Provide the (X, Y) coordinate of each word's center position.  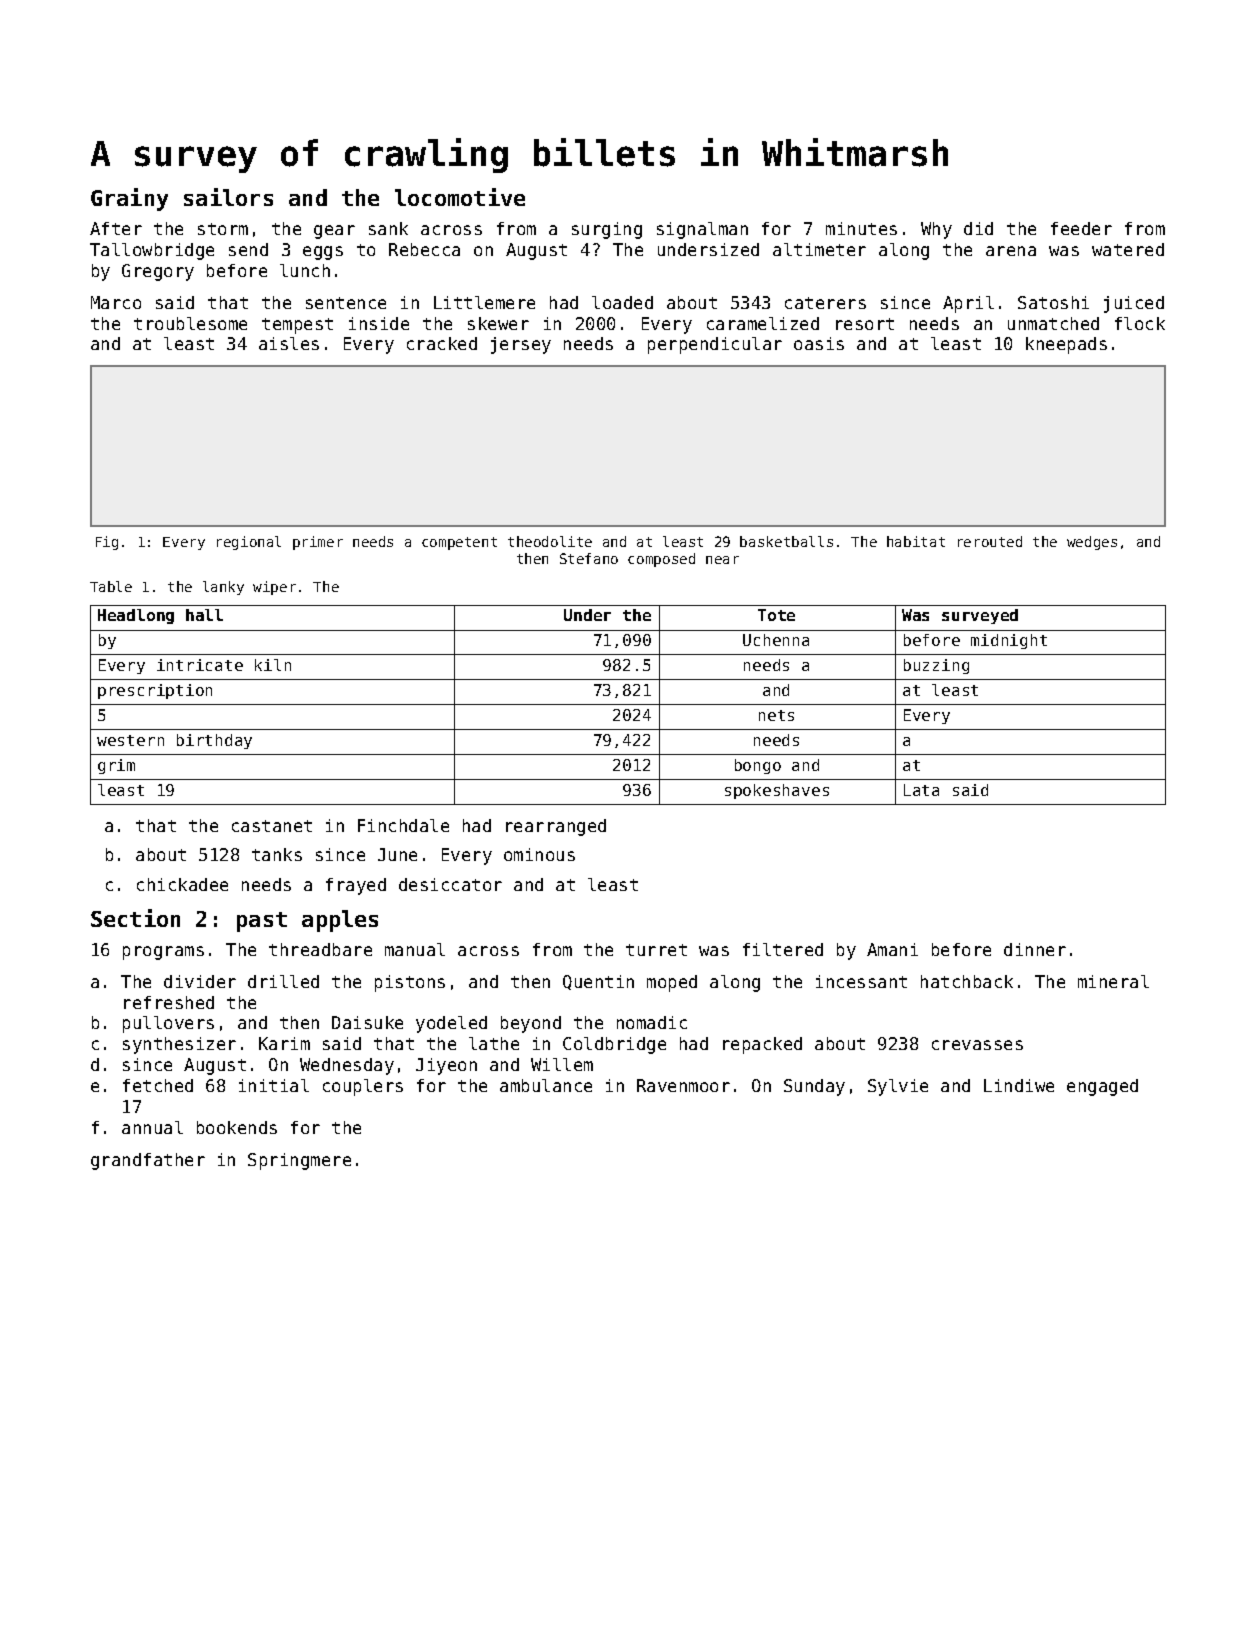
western (130, 740)
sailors (228, 197)
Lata (921, 790)
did (978, 228)
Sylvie (898, 1087)
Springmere (299, 1161)
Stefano (589, 558)
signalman (702, 230)
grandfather (148, 1161)
